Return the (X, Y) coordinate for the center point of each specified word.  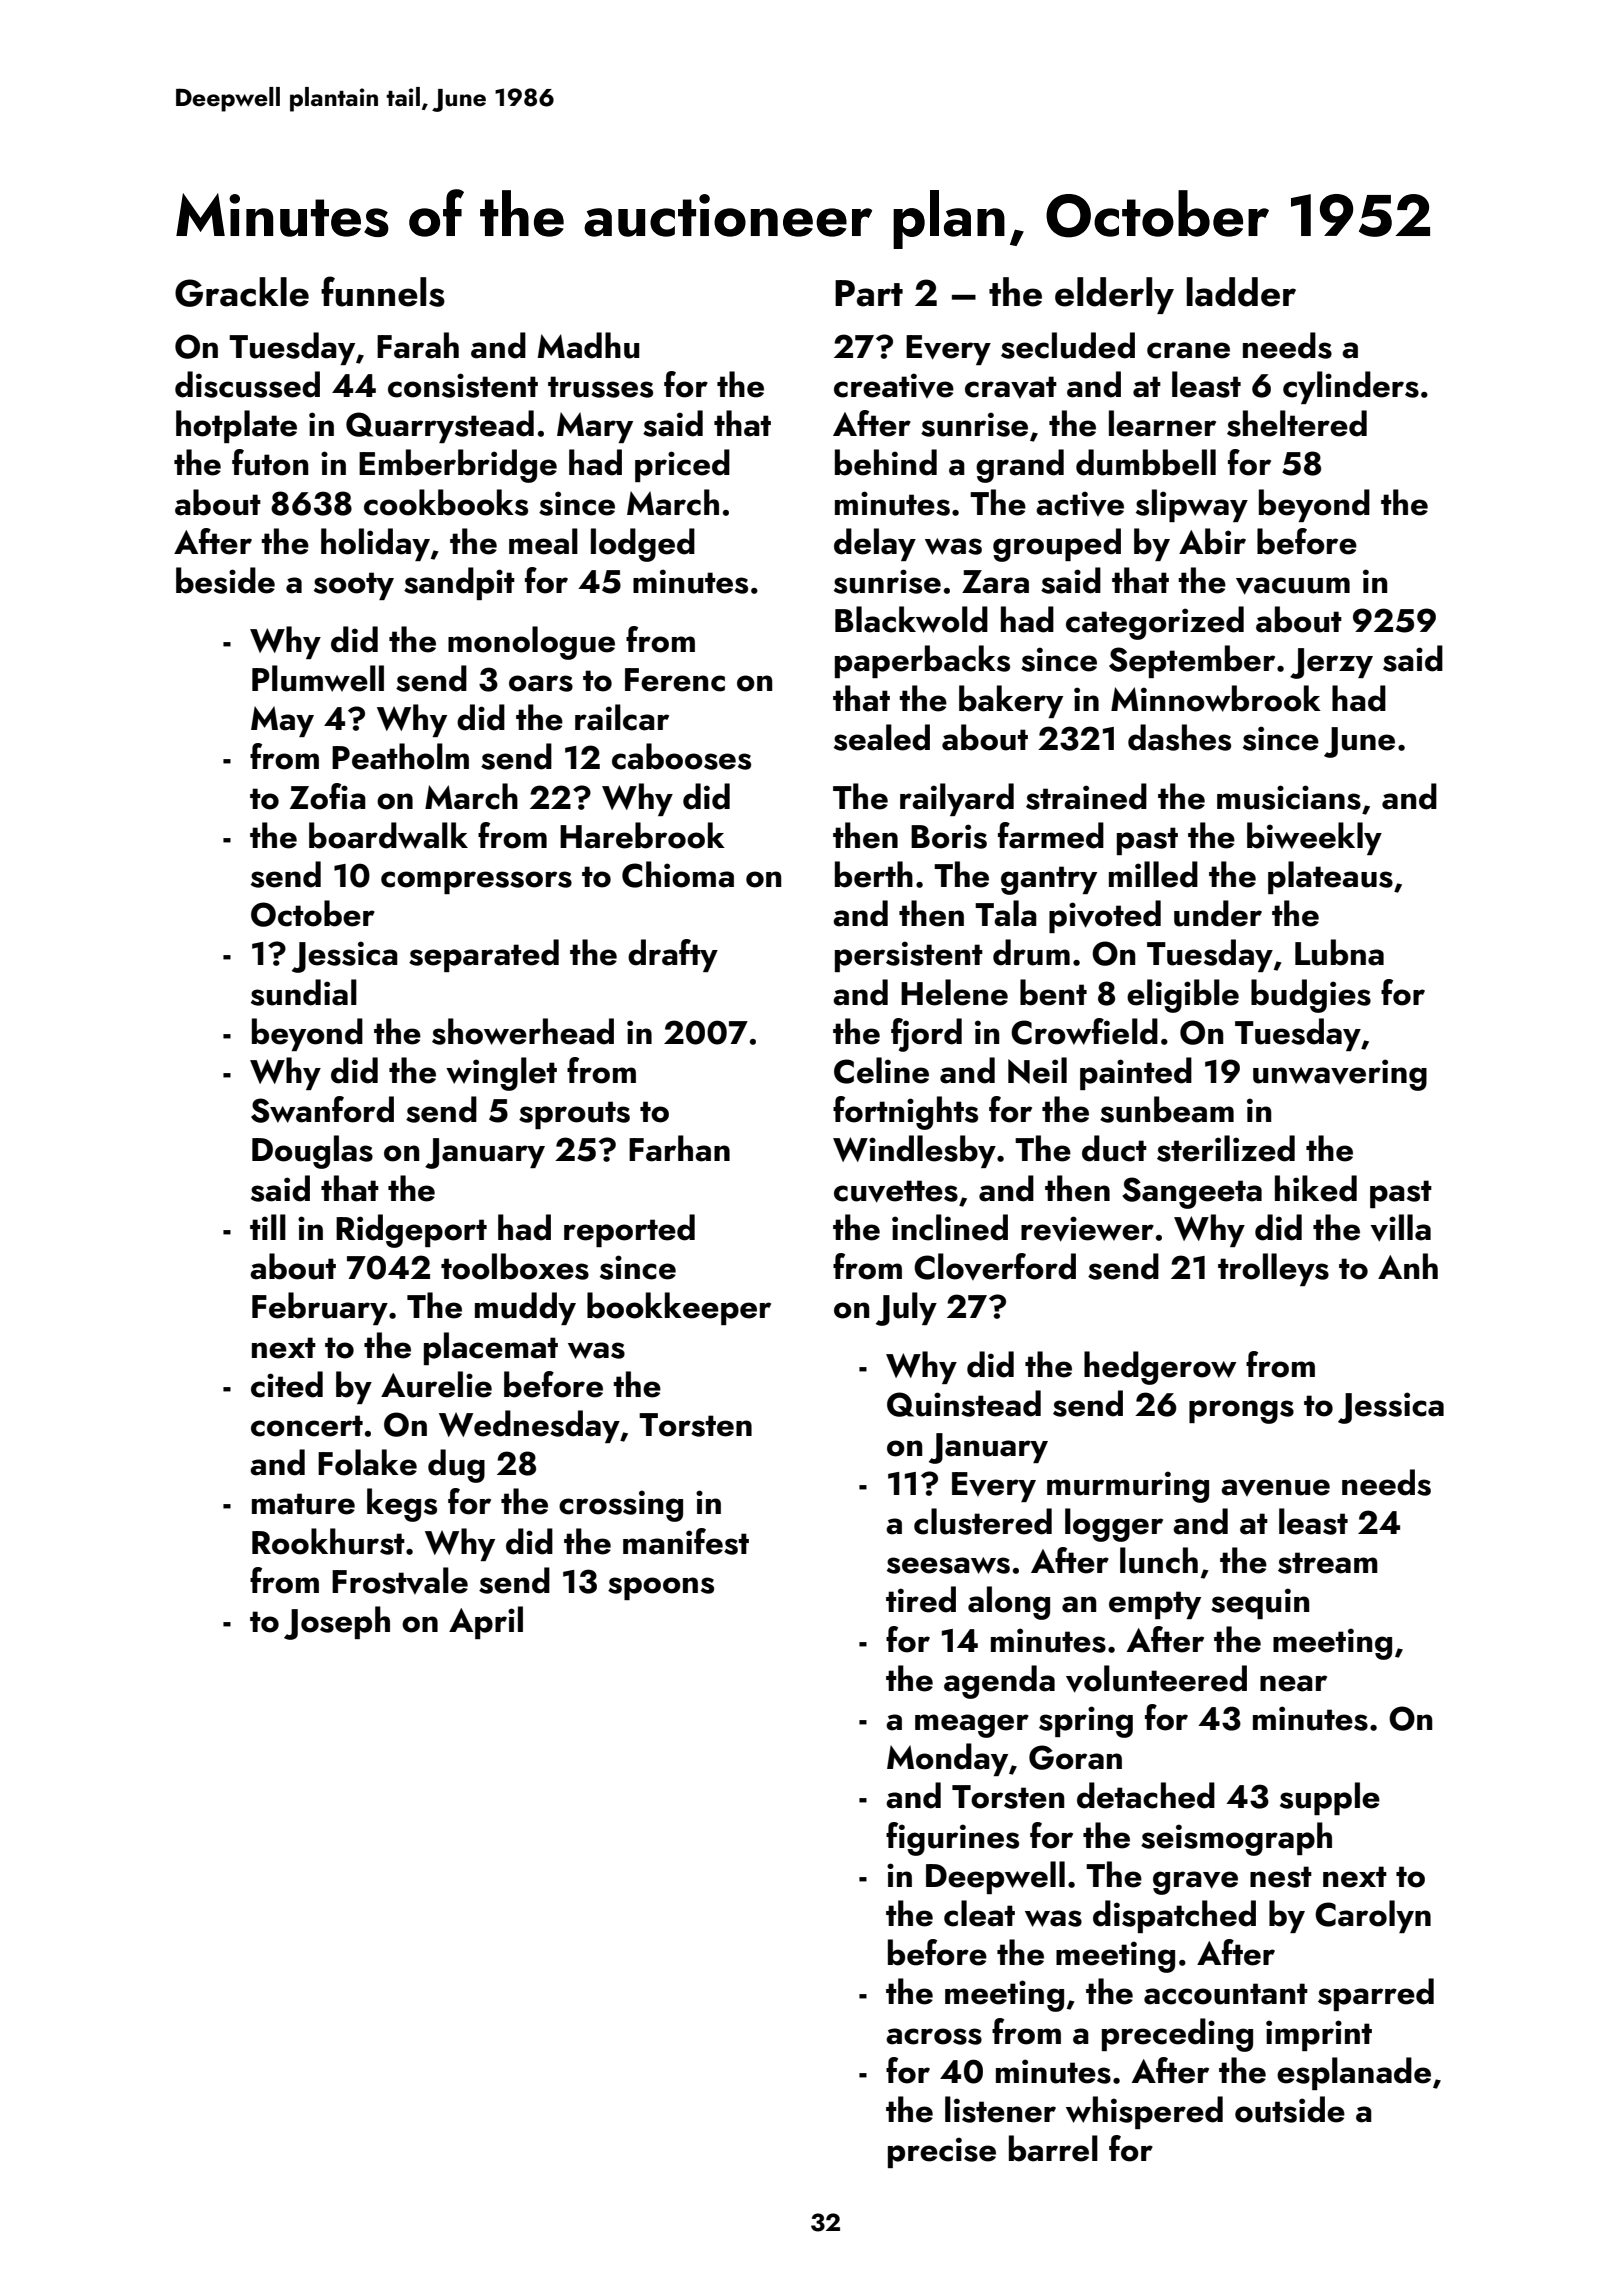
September (1192, 661)
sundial (304, 992)
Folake (367, 1462)
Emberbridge (458, 466)
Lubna (1339, 952)
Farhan (679, 1148)
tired (921, 1599)
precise (942, 2152)
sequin (1260, 1603)
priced (682, 465)
